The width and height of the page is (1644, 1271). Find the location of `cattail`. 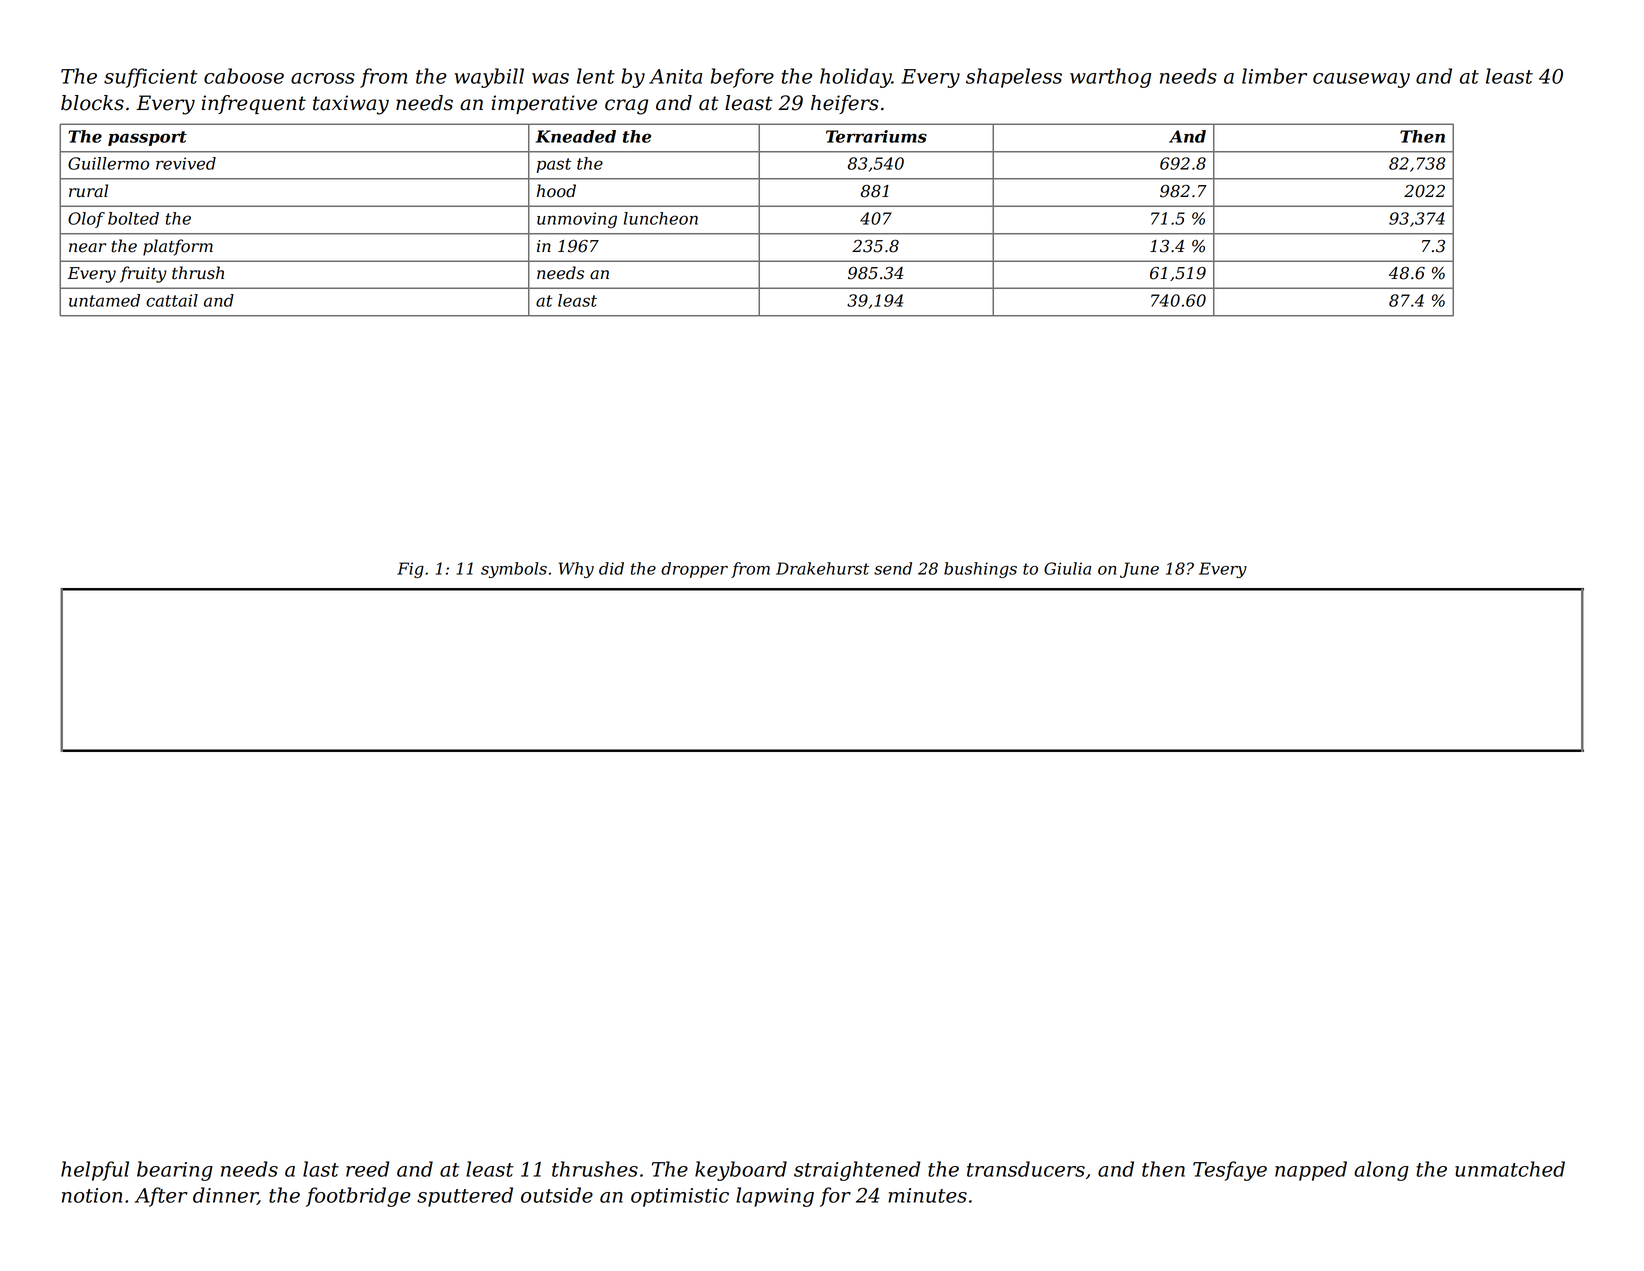

cattail is located at coordinates (172, 300).
